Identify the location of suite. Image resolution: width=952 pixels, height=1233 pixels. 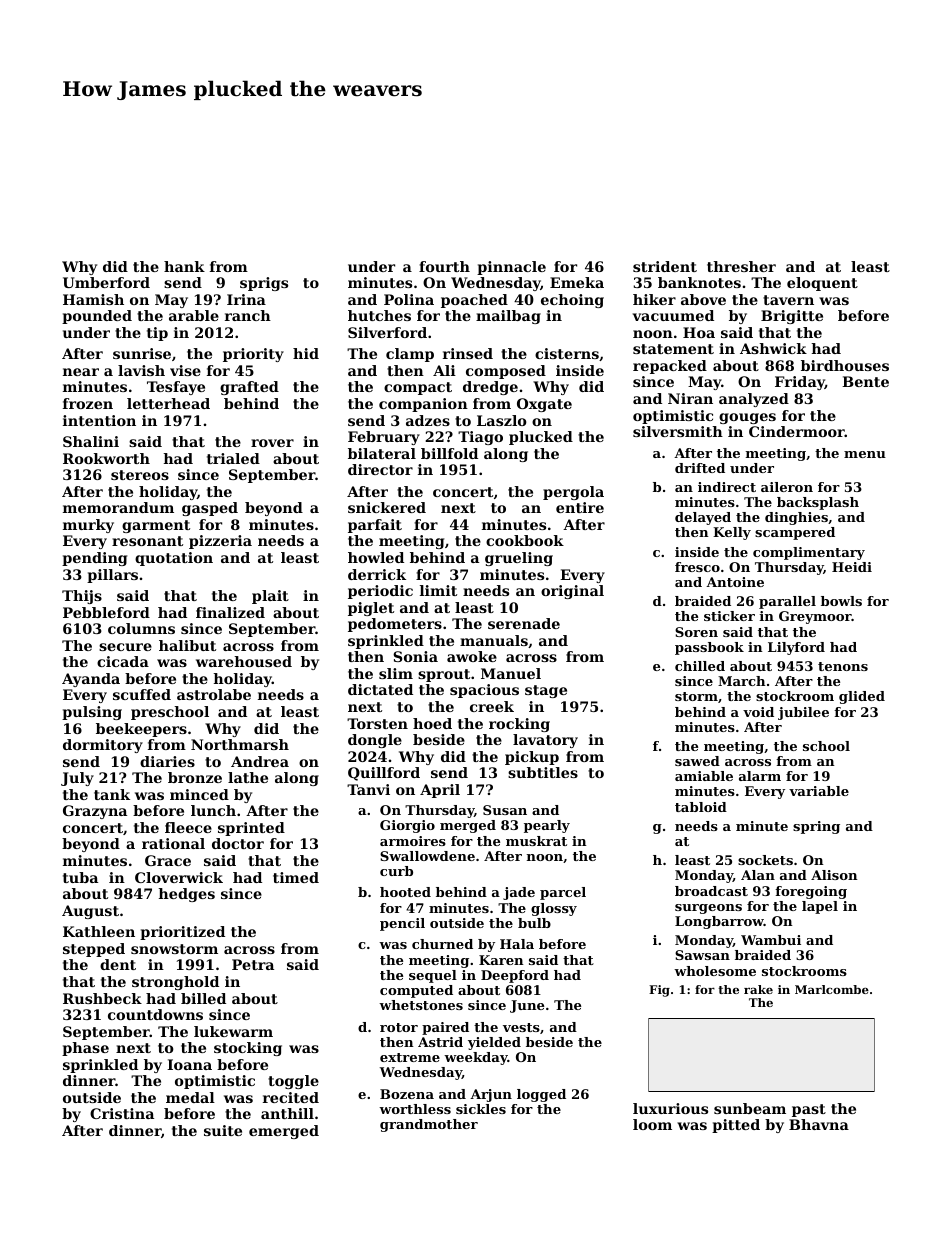
(223, 1130).
